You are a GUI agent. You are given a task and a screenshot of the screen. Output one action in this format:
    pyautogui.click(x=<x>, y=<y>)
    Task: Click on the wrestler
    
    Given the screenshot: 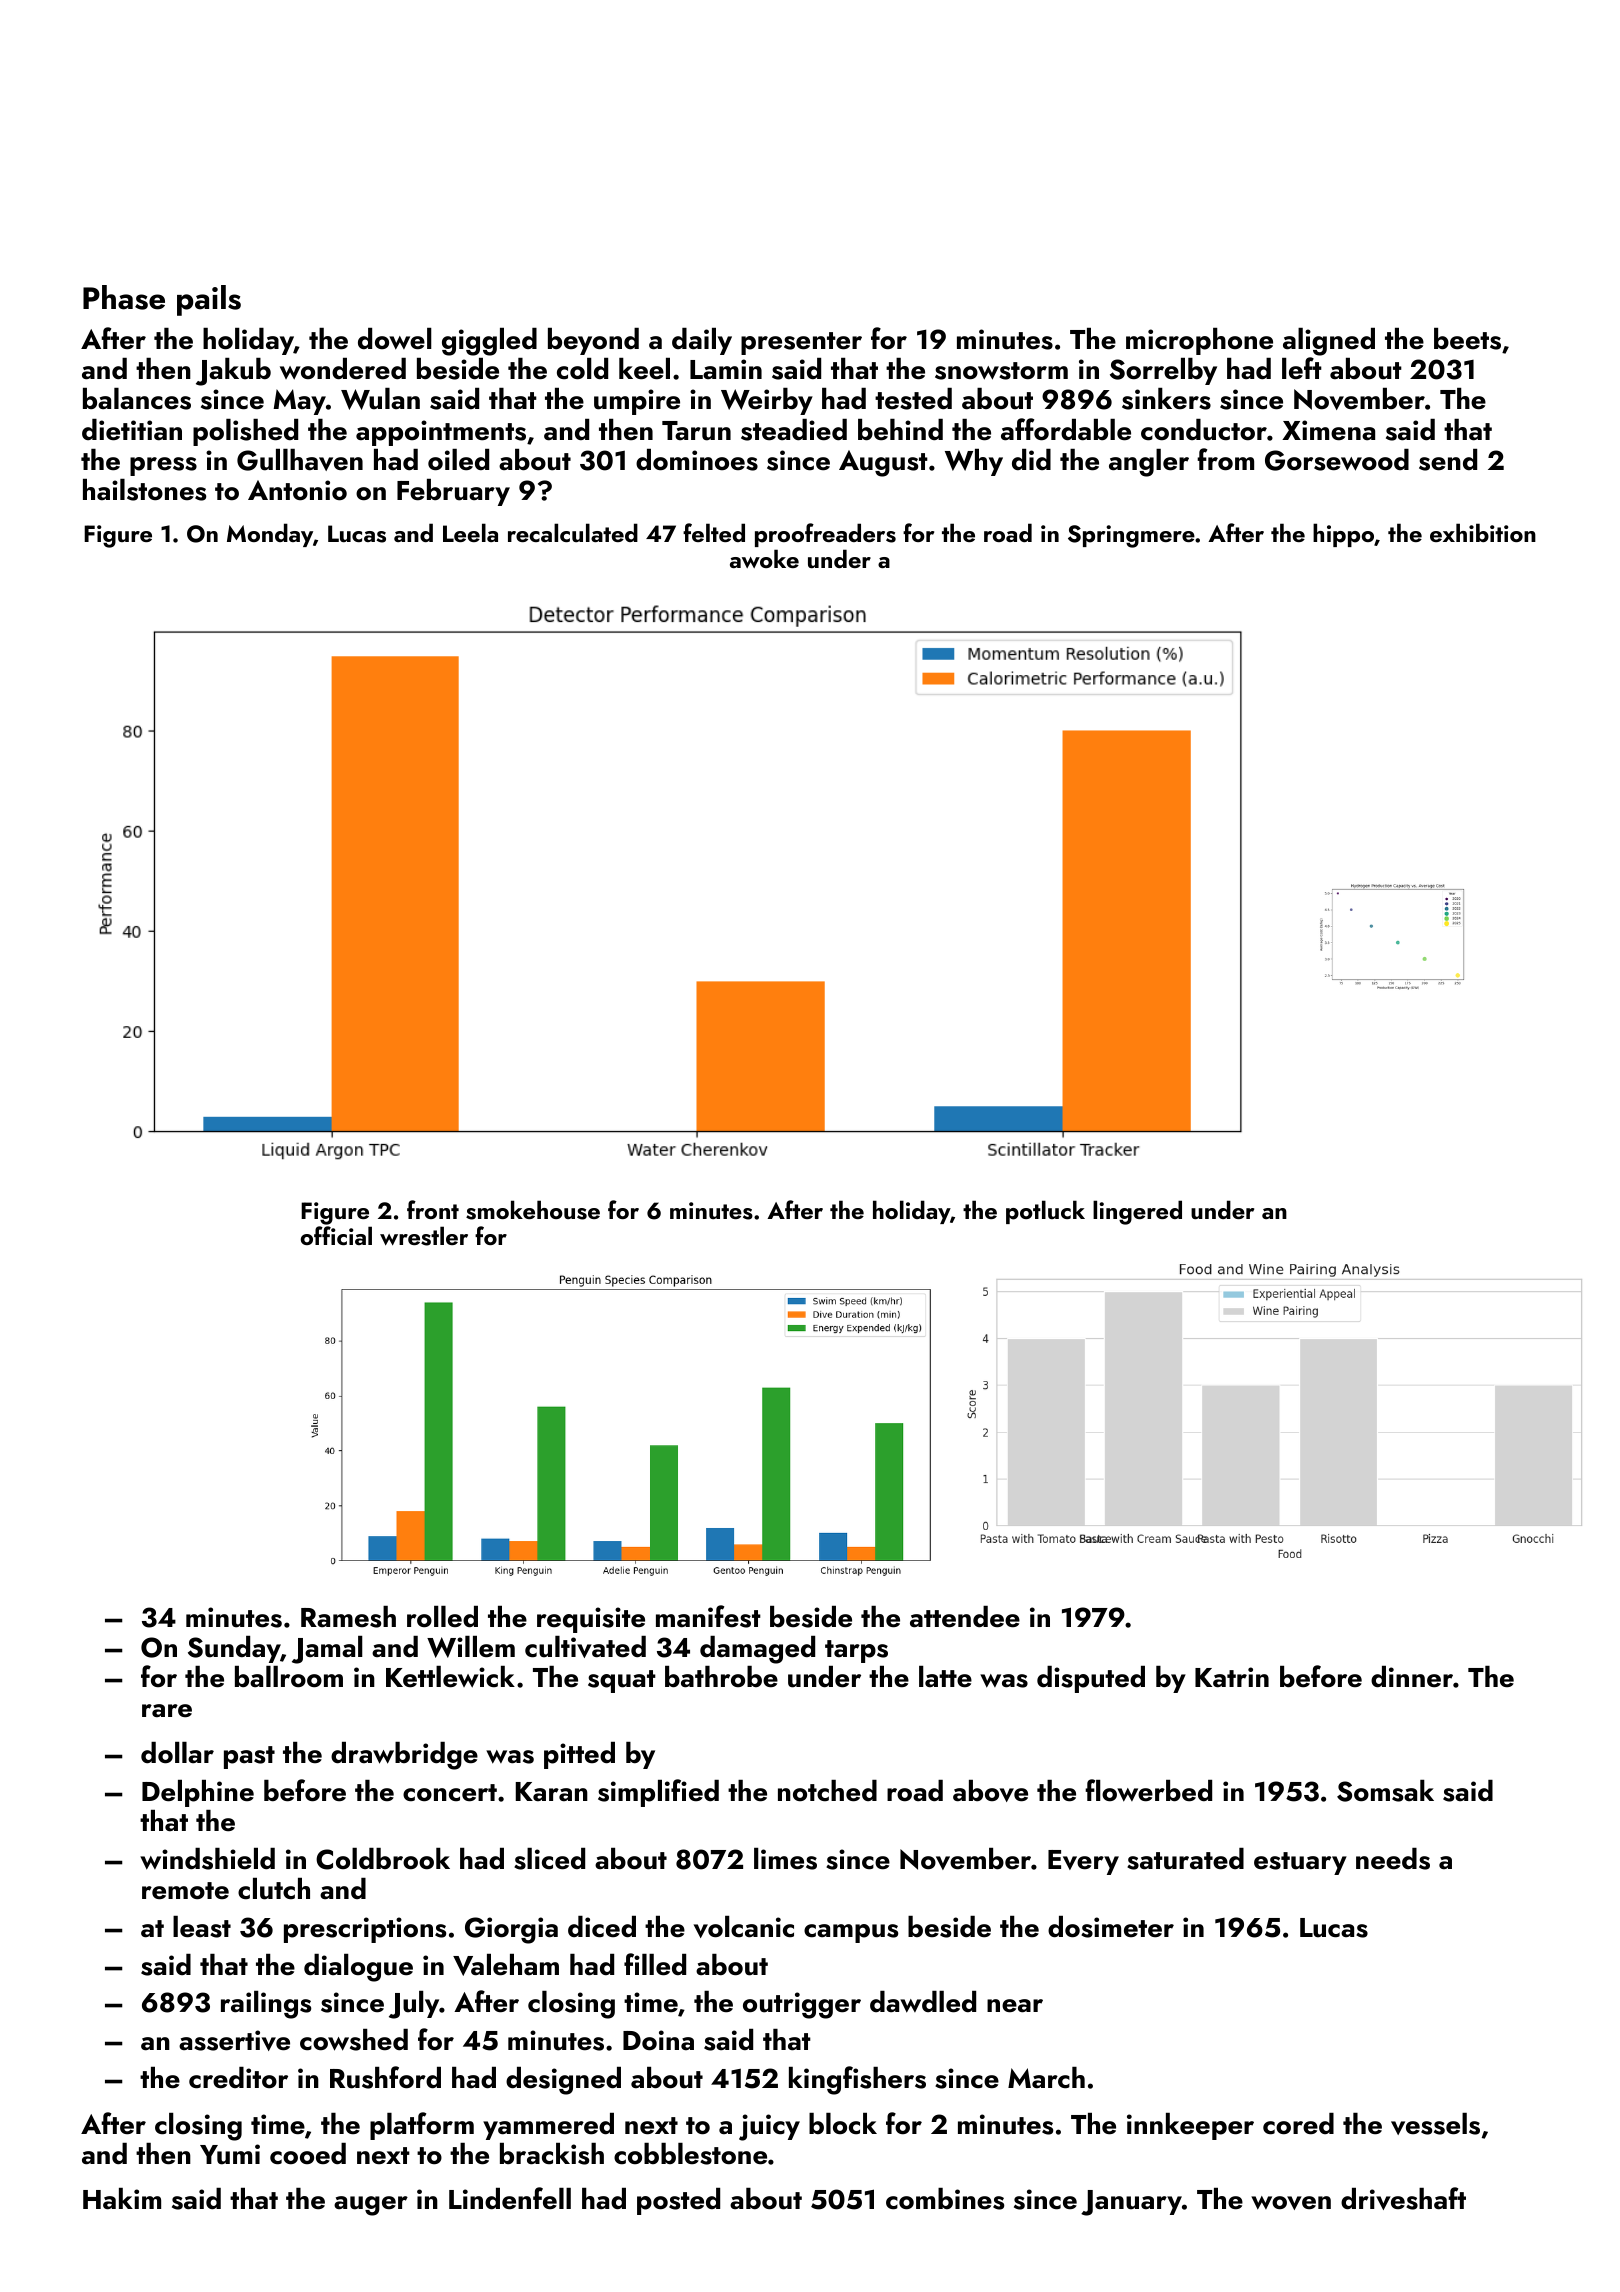 What is the action you would take?
    pyautogui.click(x=424, y=1236)
